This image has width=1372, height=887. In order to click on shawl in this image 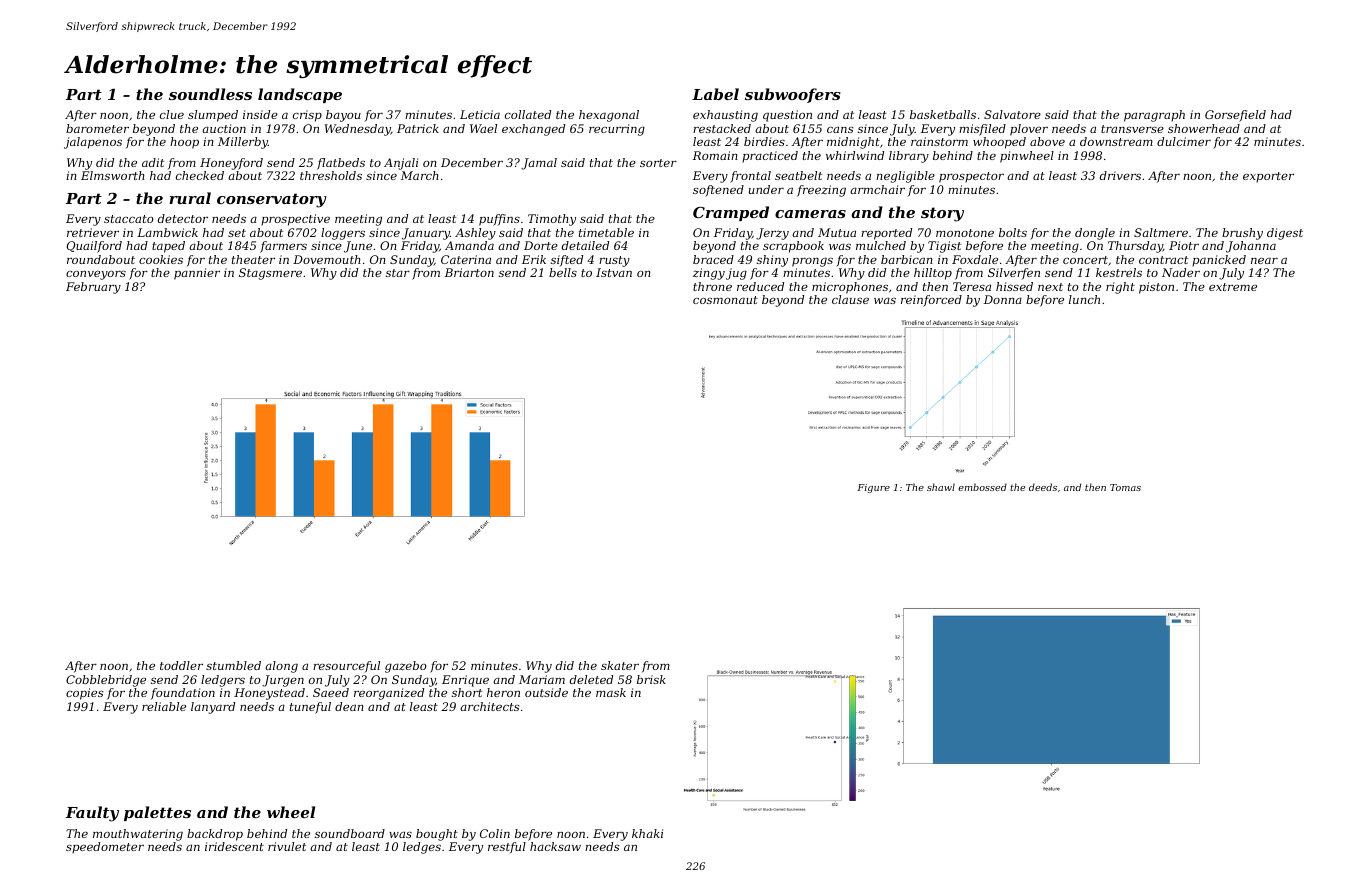, I will do `click(941, 487)`.
